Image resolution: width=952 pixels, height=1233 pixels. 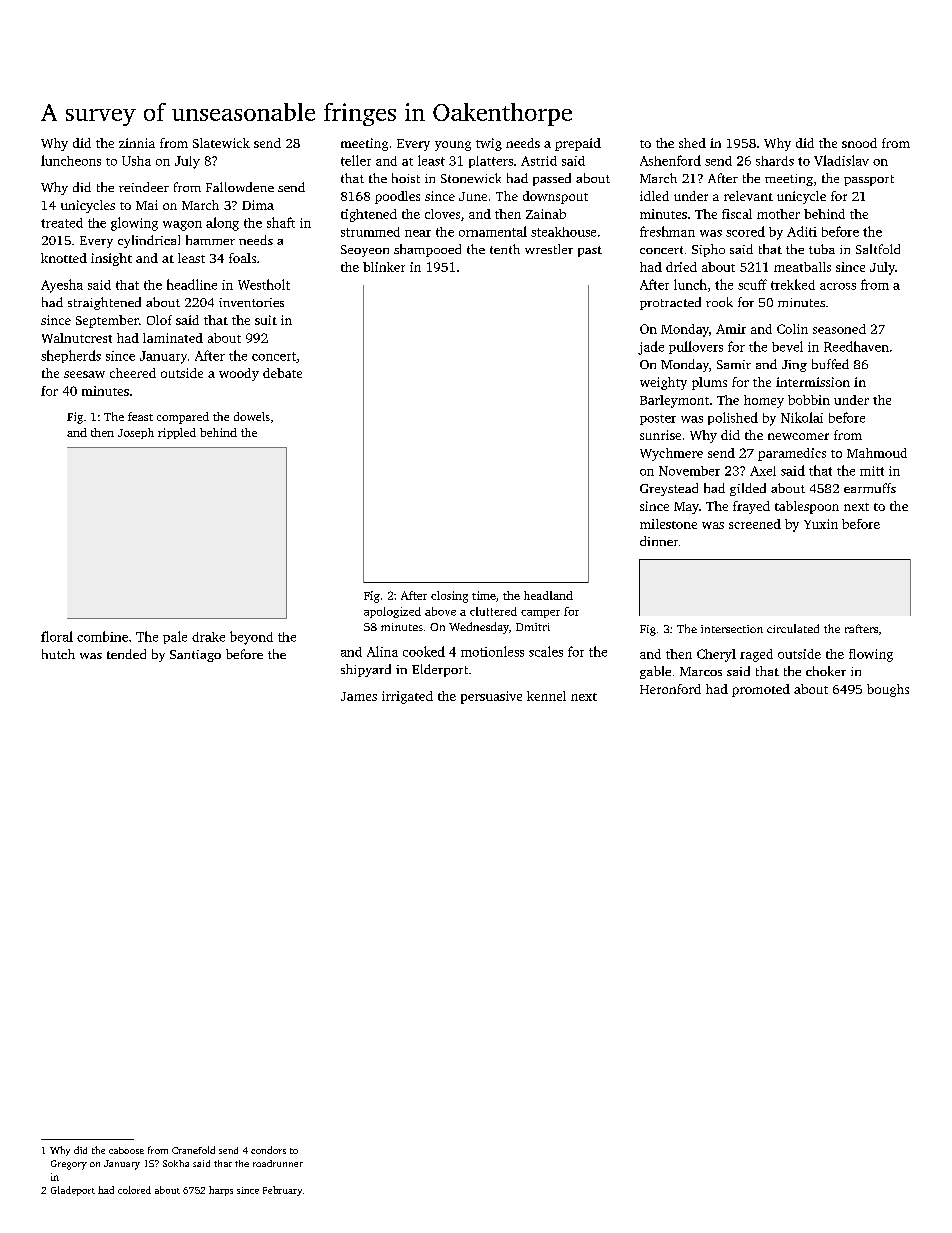 I want to click on prepaid, so click(x=578, y=144).
